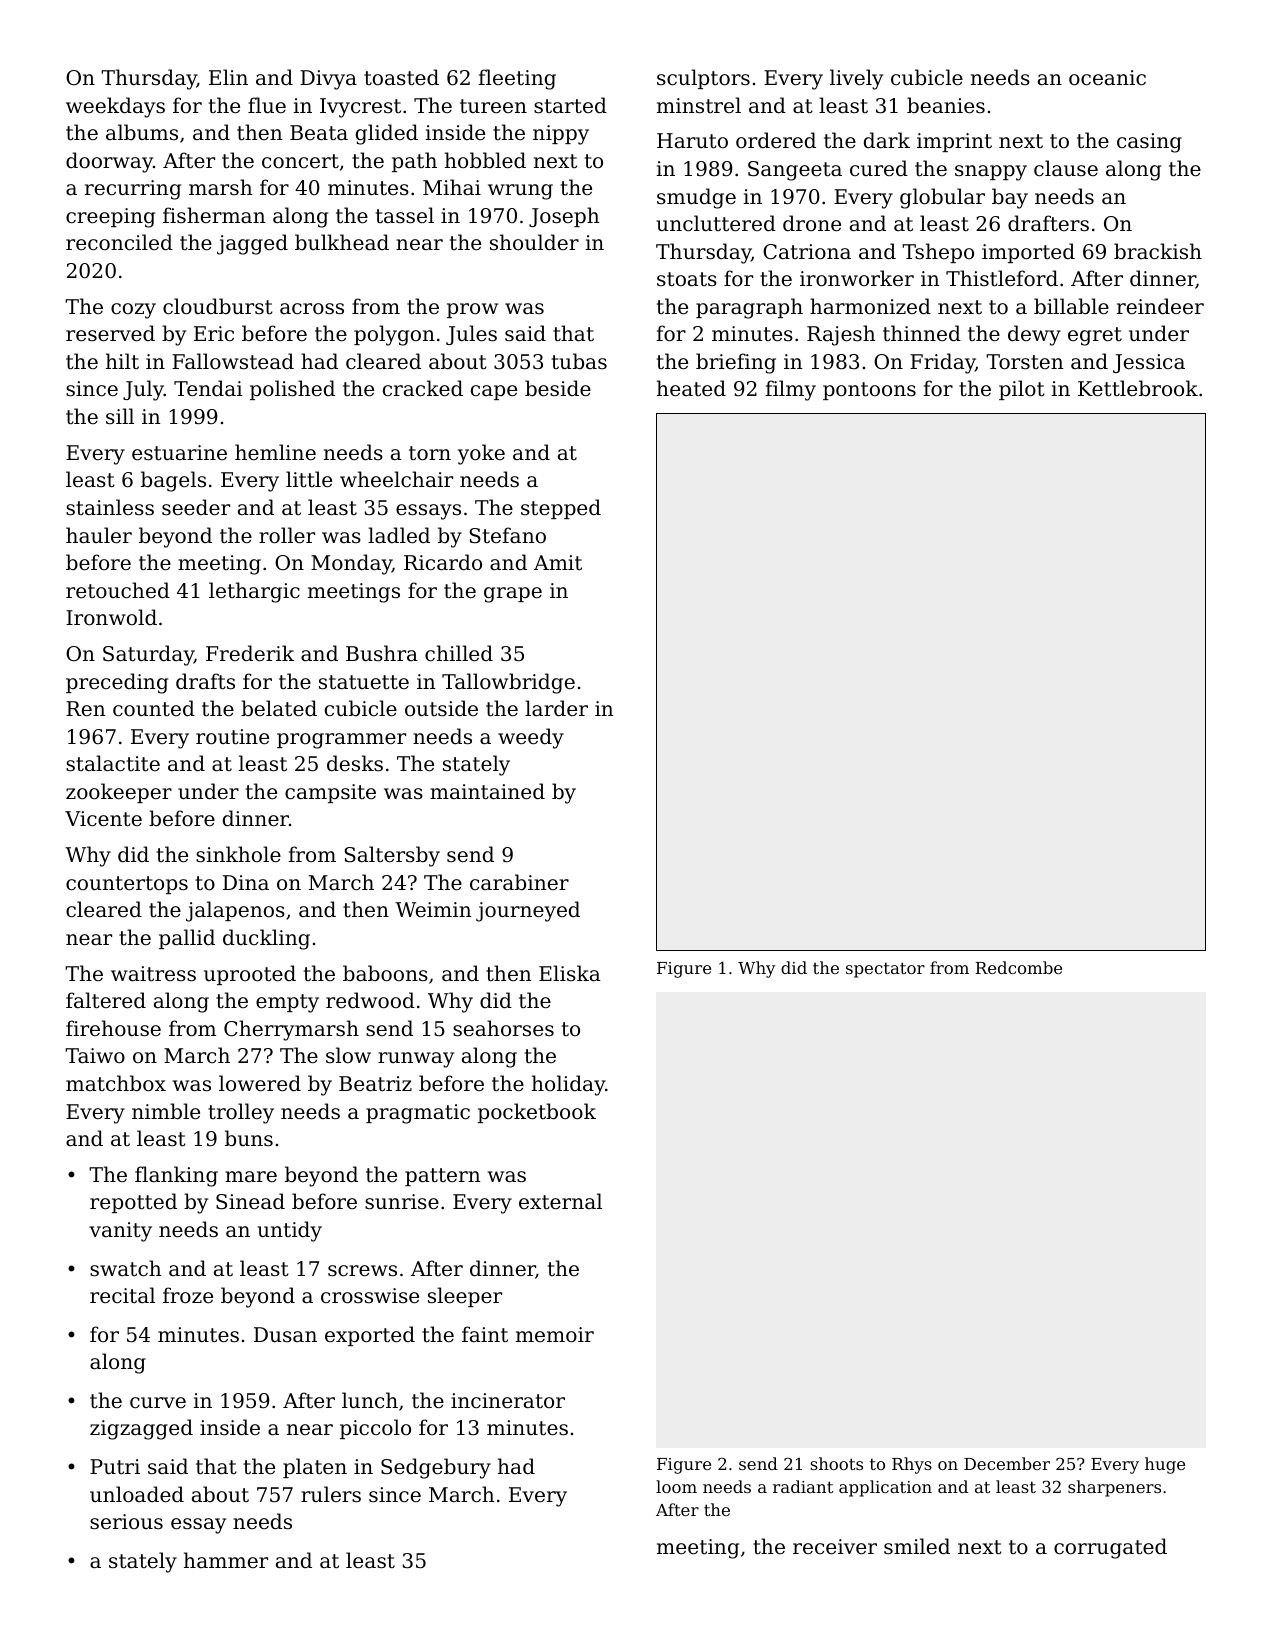  I want to click on Eliska, so click(570, 973).
